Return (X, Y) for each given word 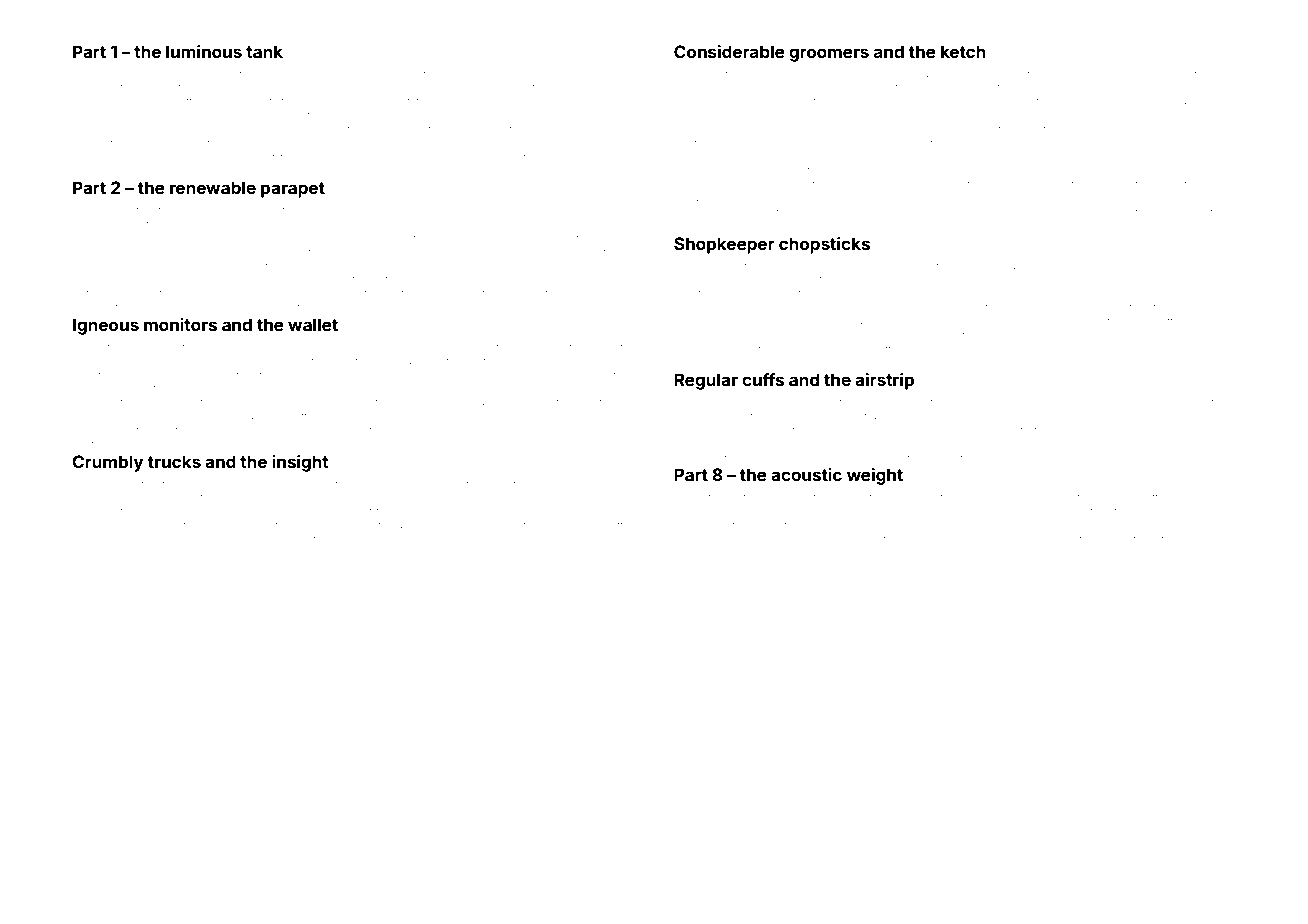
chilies (873, 280)
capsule (755, 103)
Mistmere (575, 347)
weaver (92, 308)
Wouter (1030, 101)
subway (955, 542)
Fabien (324, 74)
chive (144, 540)
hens (751, 540)
